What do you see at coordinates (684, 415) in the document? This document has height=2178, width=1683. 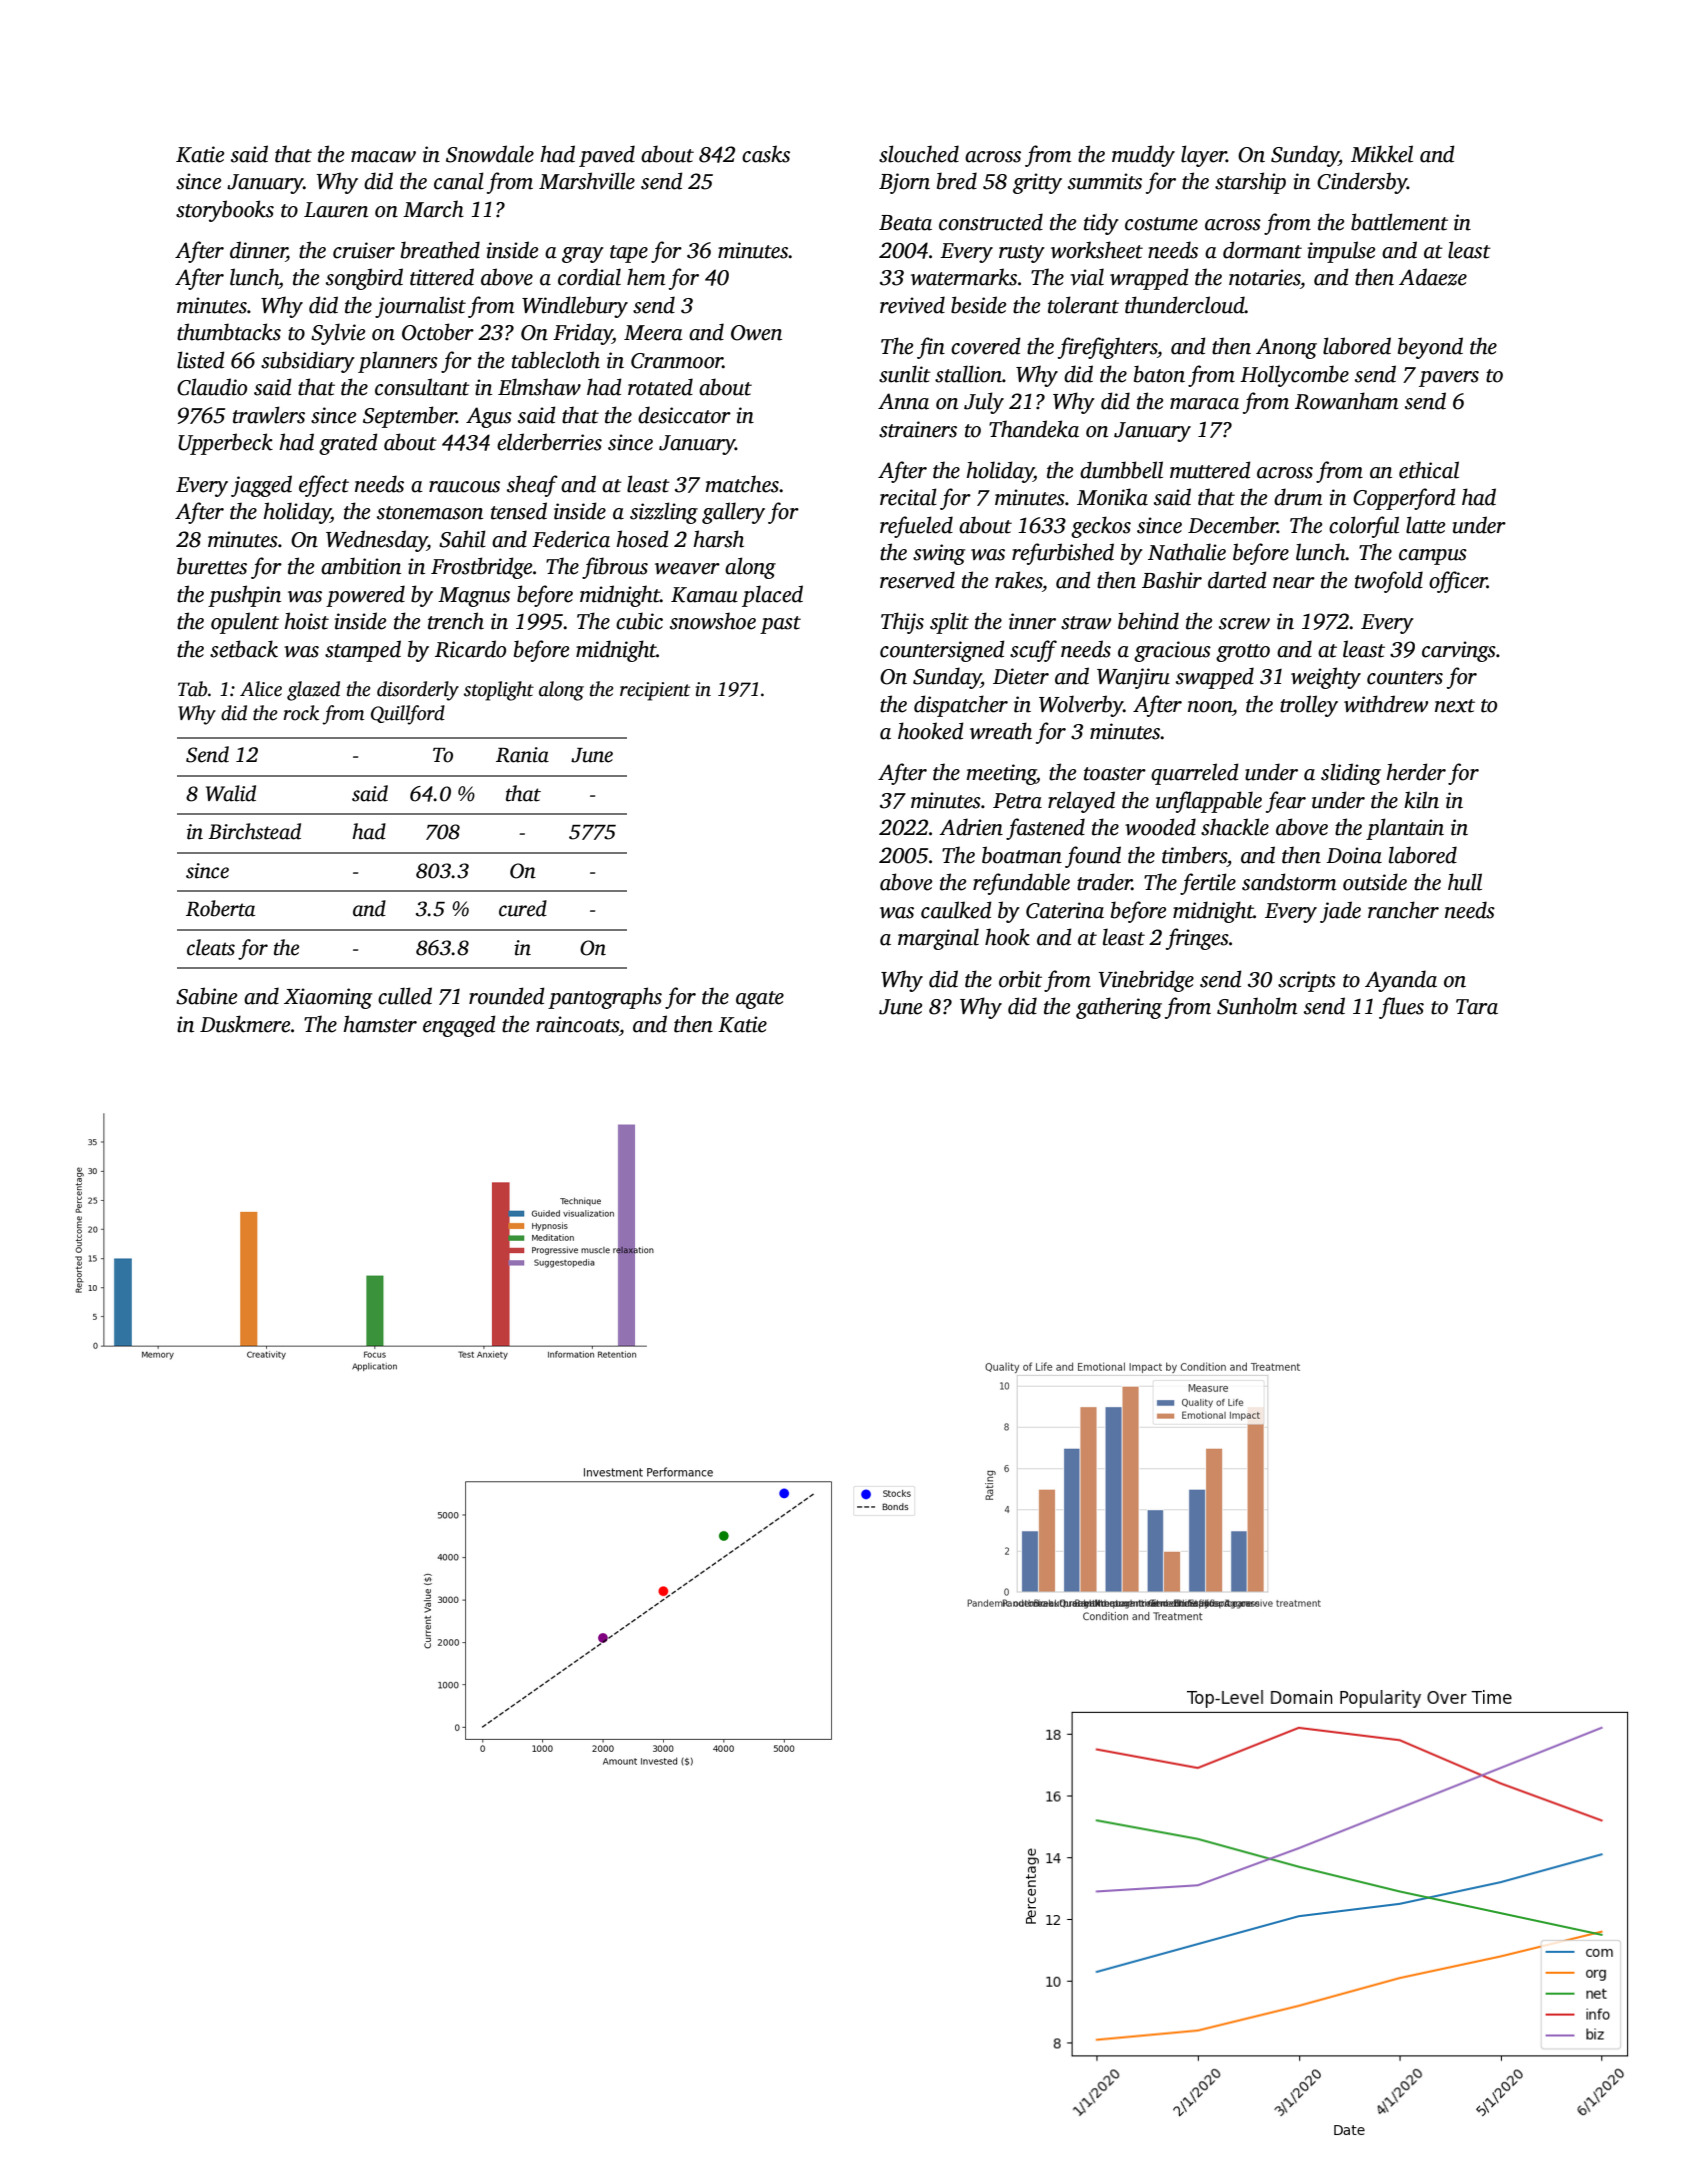 I see `desiccator` at bounding box center [684, 415].
